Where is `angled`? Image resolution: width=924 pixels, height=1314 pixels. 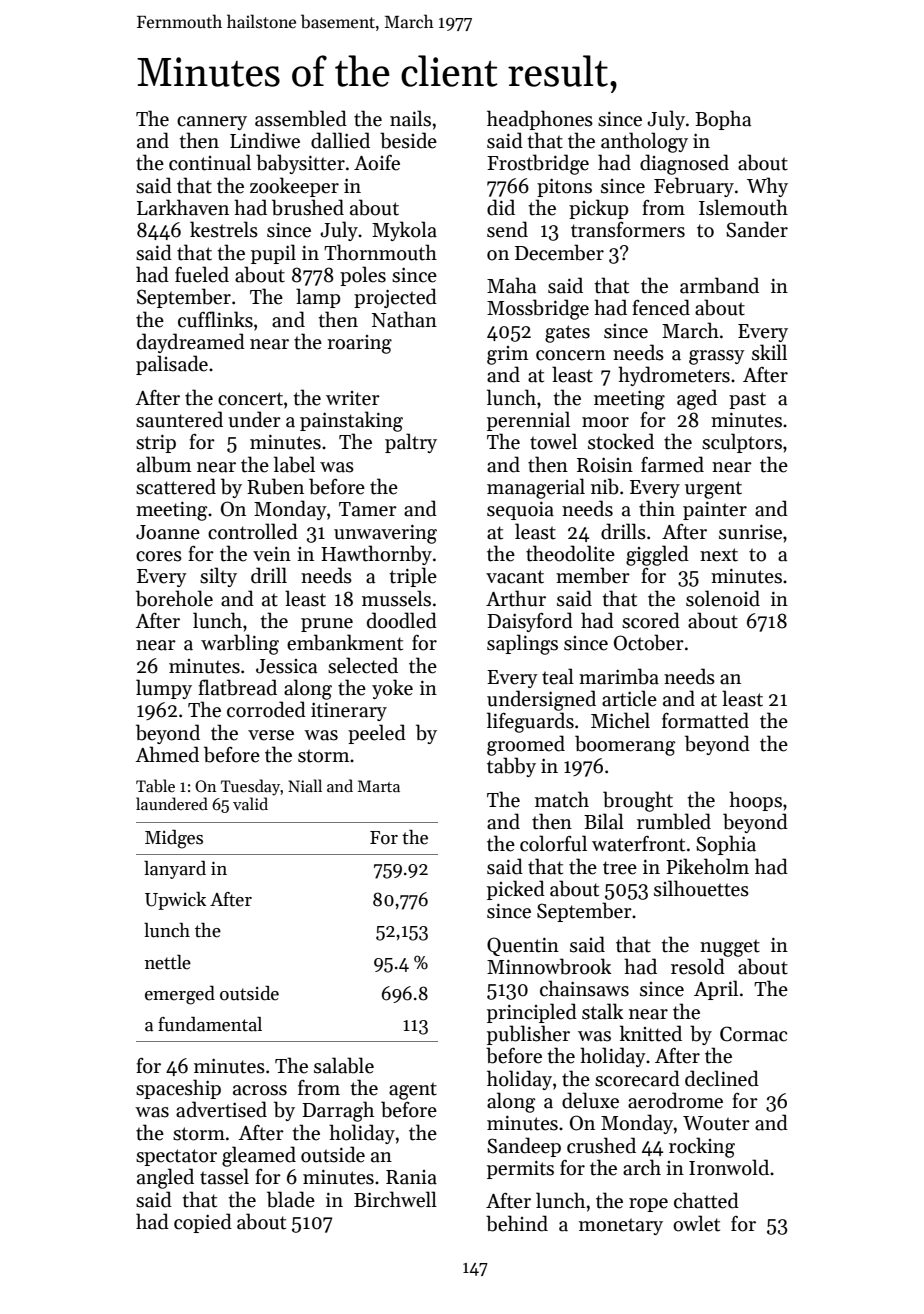
angled is located at coordinates (165, 1178).
